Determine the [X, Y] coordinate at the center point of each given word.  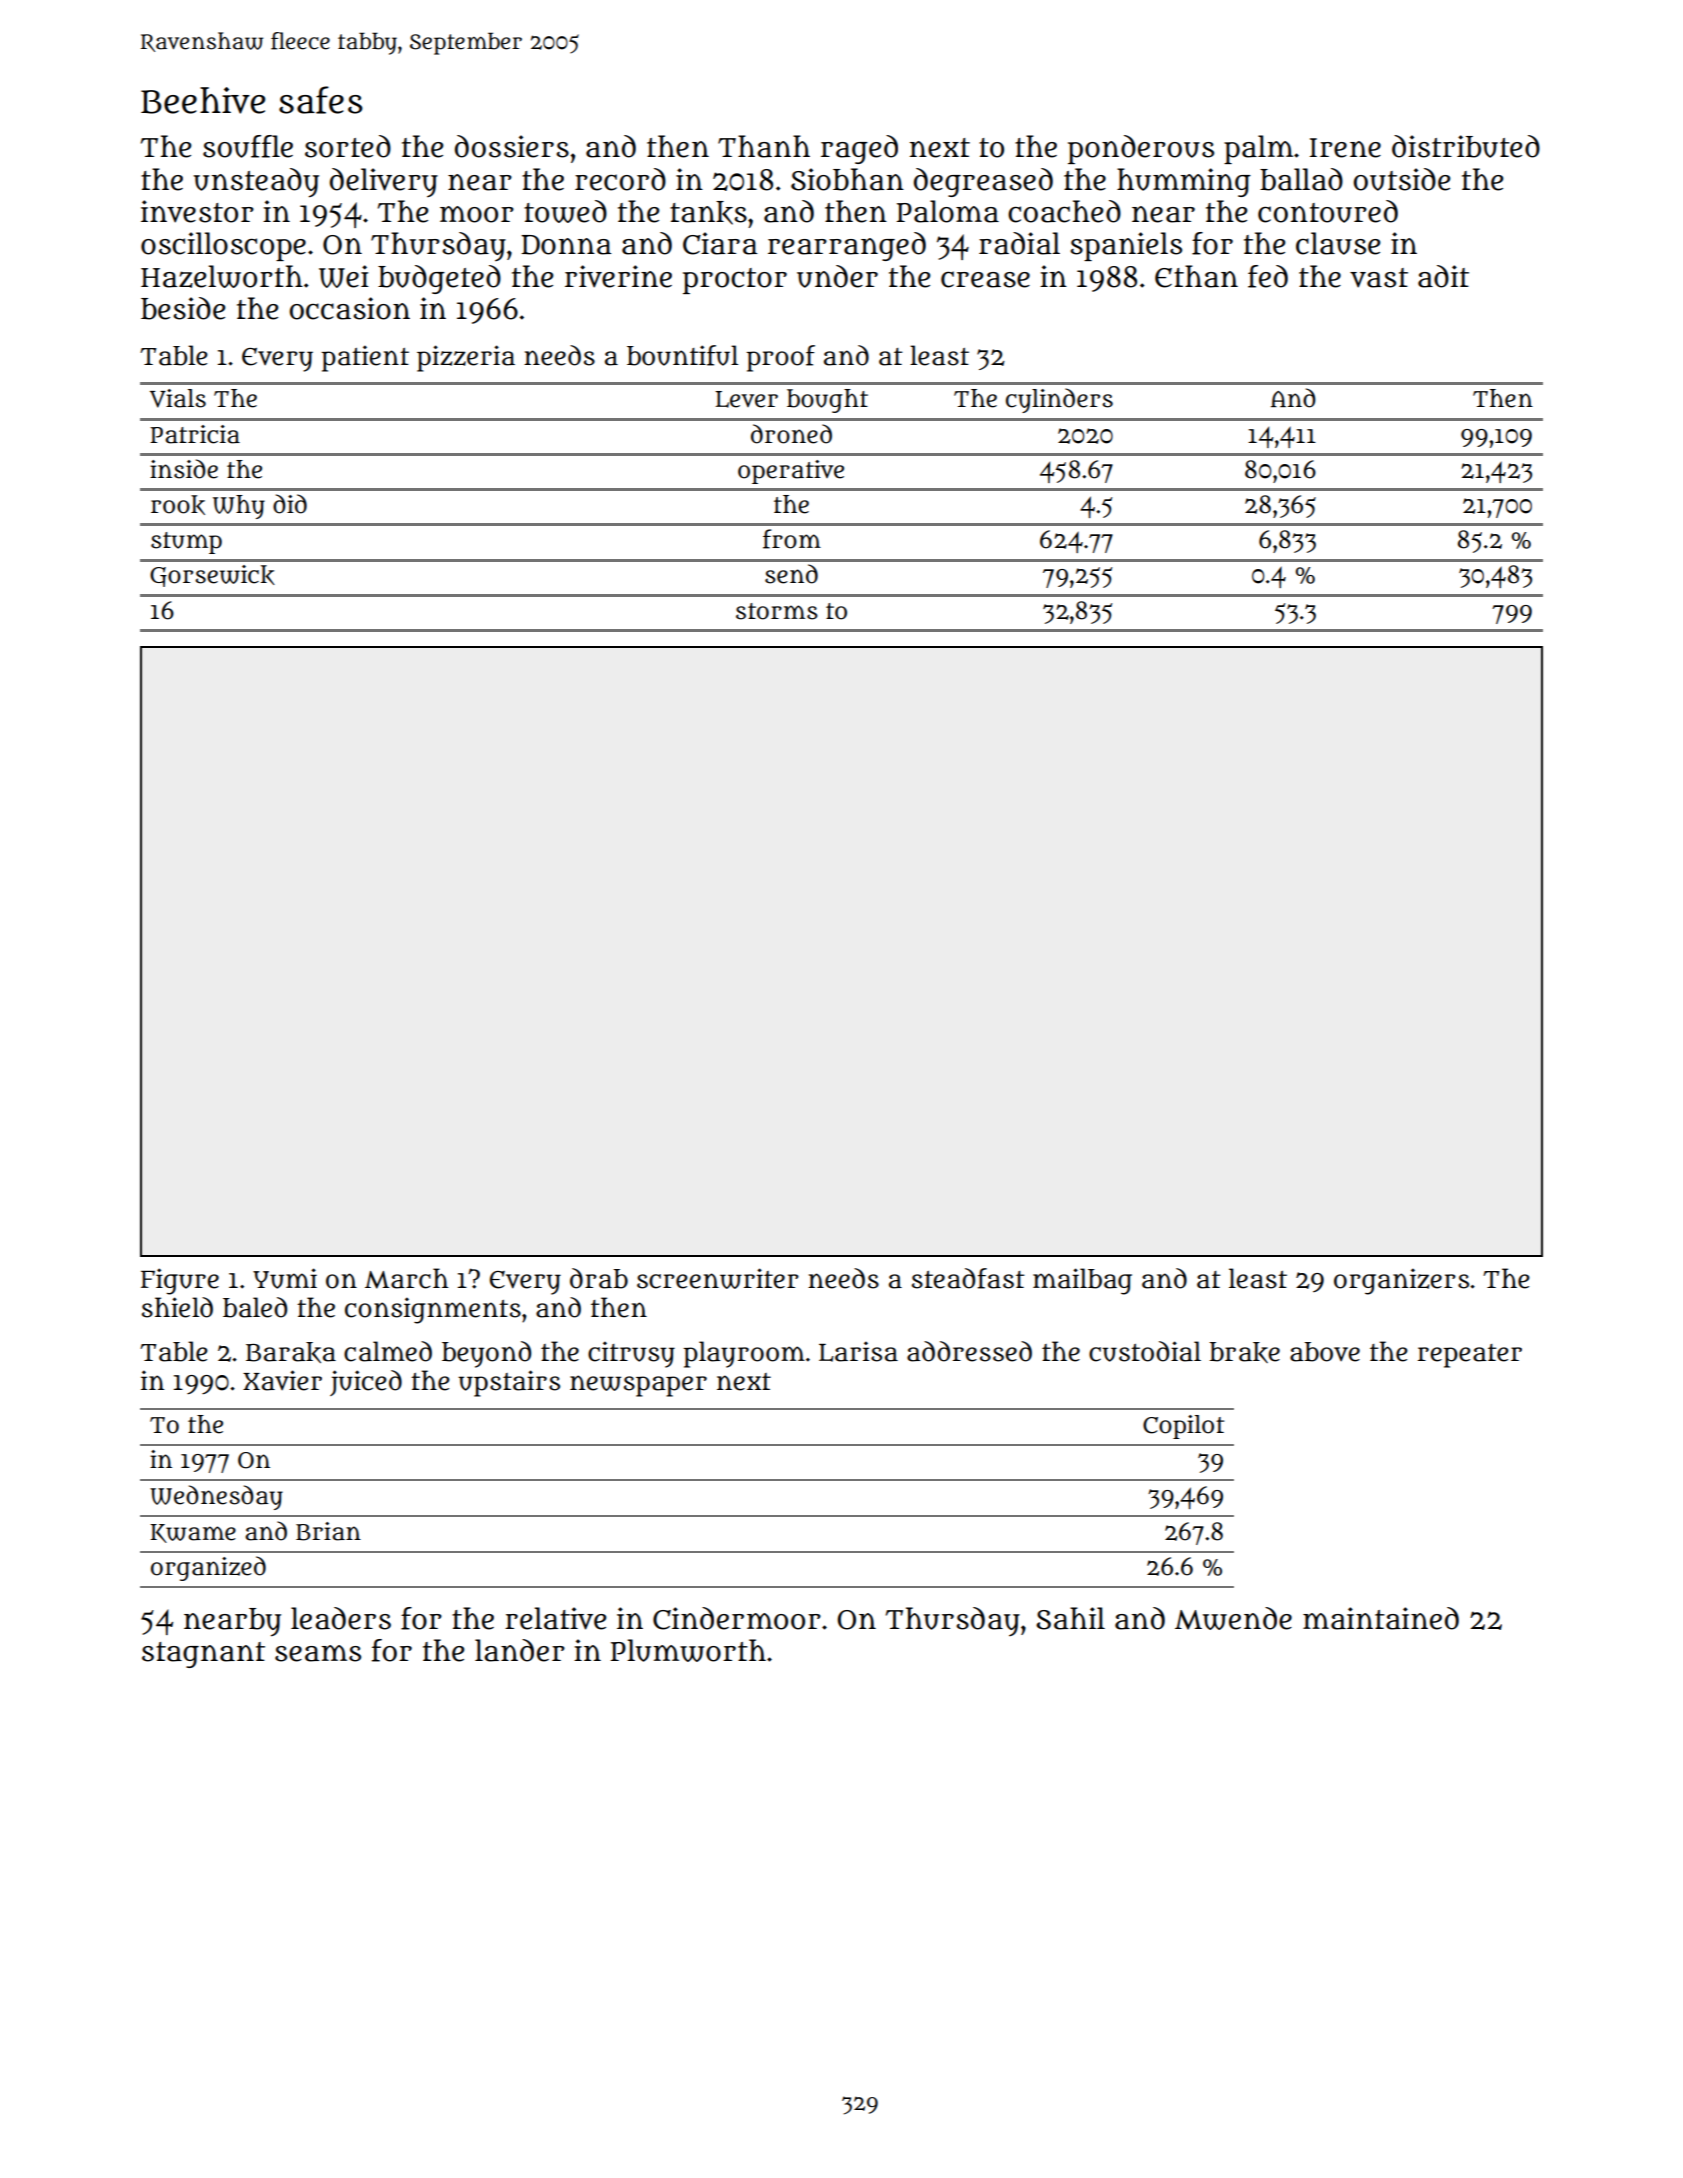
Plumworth [688, 1650]
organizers [1401, 1281]
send [791, 574]
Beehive [203, 100]
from [792, 539]
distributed [1466, 146]
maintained [1381, 1618]
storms [777, 611]
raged [859, 149]
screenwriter [718, 1278]
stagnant [203, 1655]
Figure [180, 1281]
